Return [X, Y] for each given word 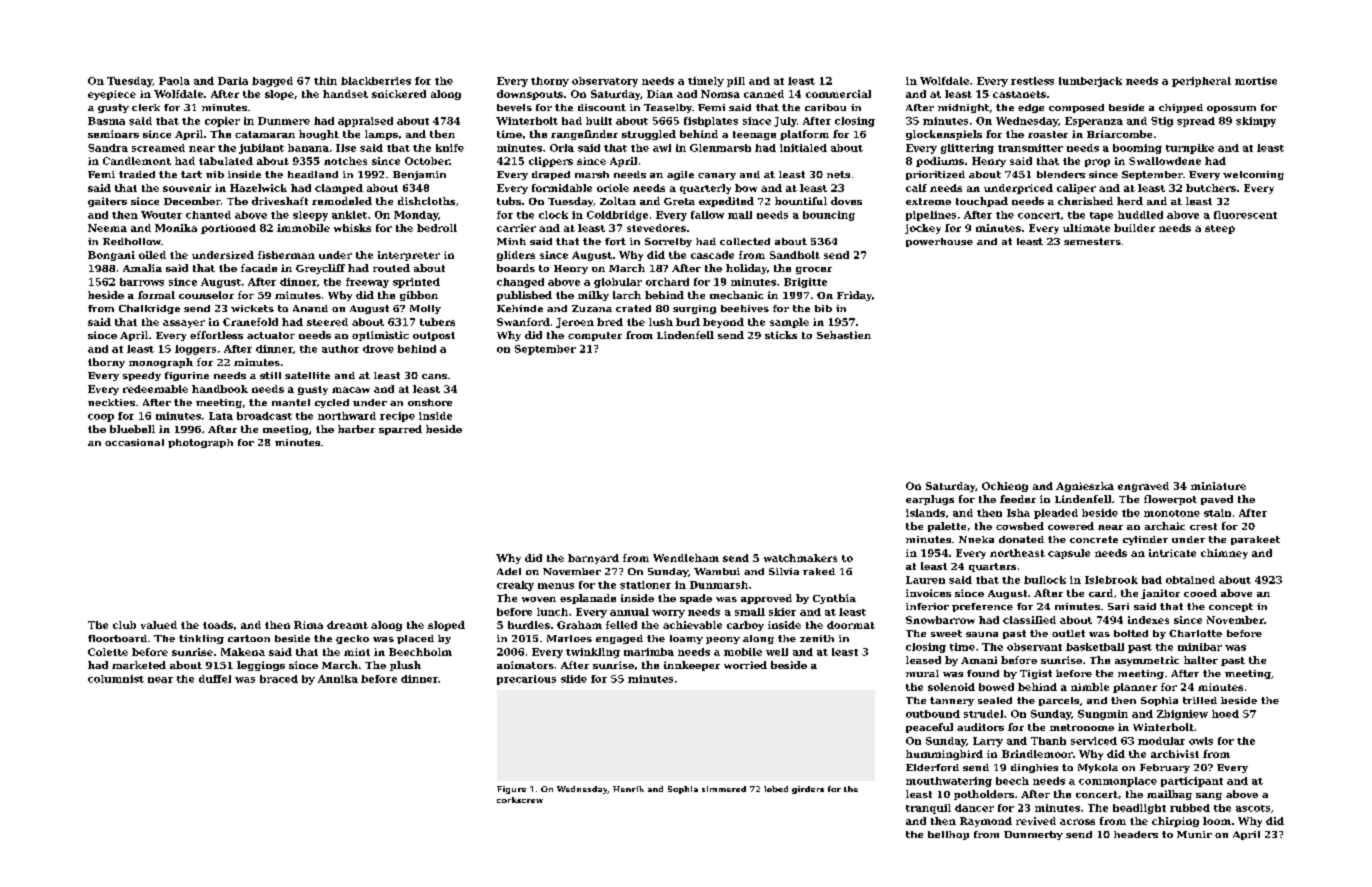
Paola [174, 81]
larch [627, 295]
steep [1220, 229]
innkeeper [692, 666]
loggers [195, 350]
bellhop [948, 835]
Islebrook [1111, 580]
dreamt [347, 625]
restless [1032, 81]
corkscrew [520, 800]
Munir [1194, 834]
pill [736, 82]
